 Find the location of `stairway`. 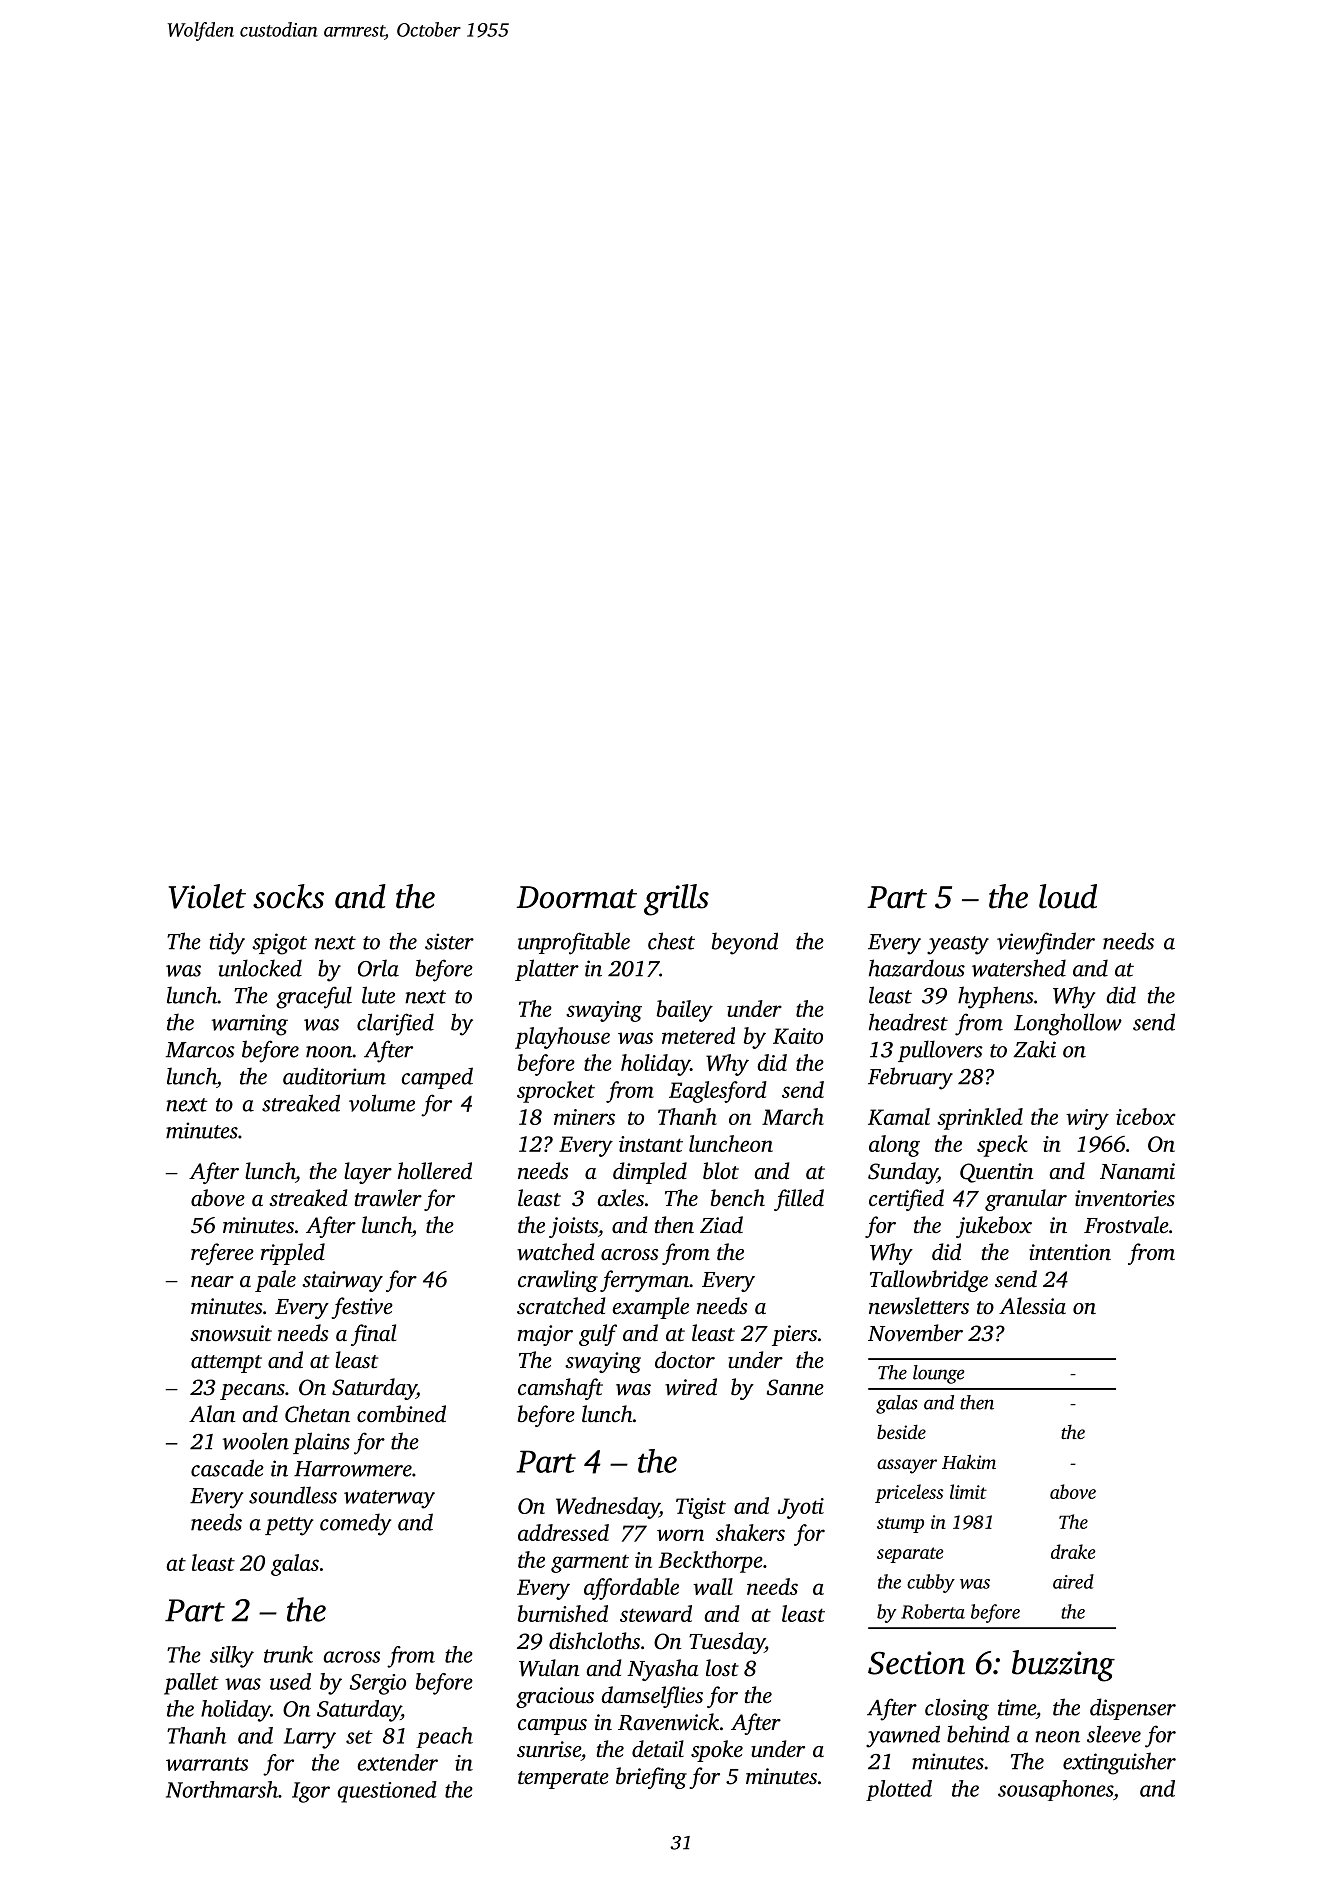

stairway is located at coordinates (342, 1281).
